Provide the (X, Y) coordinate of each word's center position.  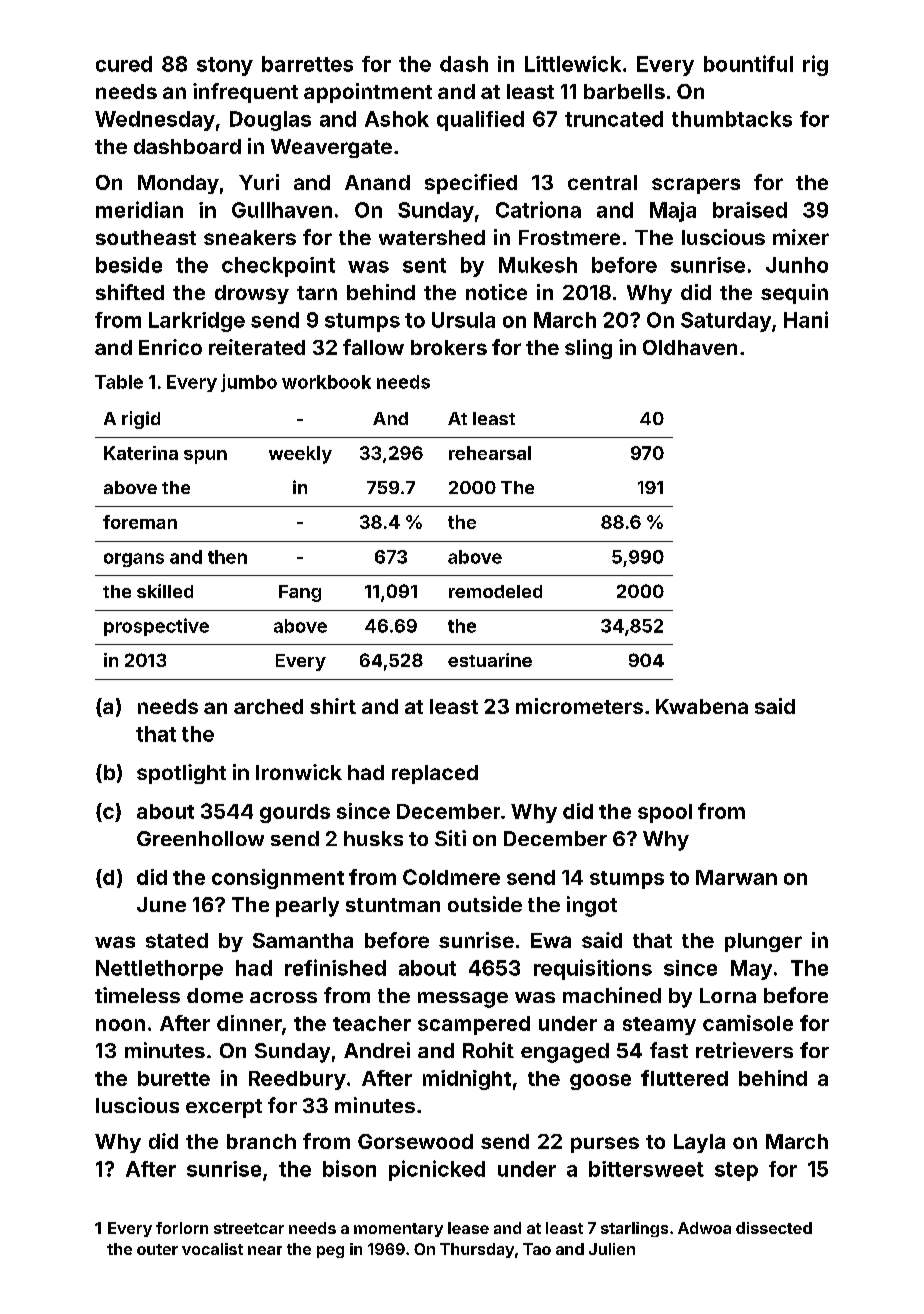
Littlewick (573, 64)
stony (225, 66)
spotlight (181, 774)
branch (261, 1141)
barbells (624, 91)
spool (665, 813)
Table (119, 382)
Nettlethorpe (159, 970)
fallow (373, 347)
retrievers (744, 1050)
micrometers (579, 706)
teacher (372, 1023)
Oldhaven (690, 347)
